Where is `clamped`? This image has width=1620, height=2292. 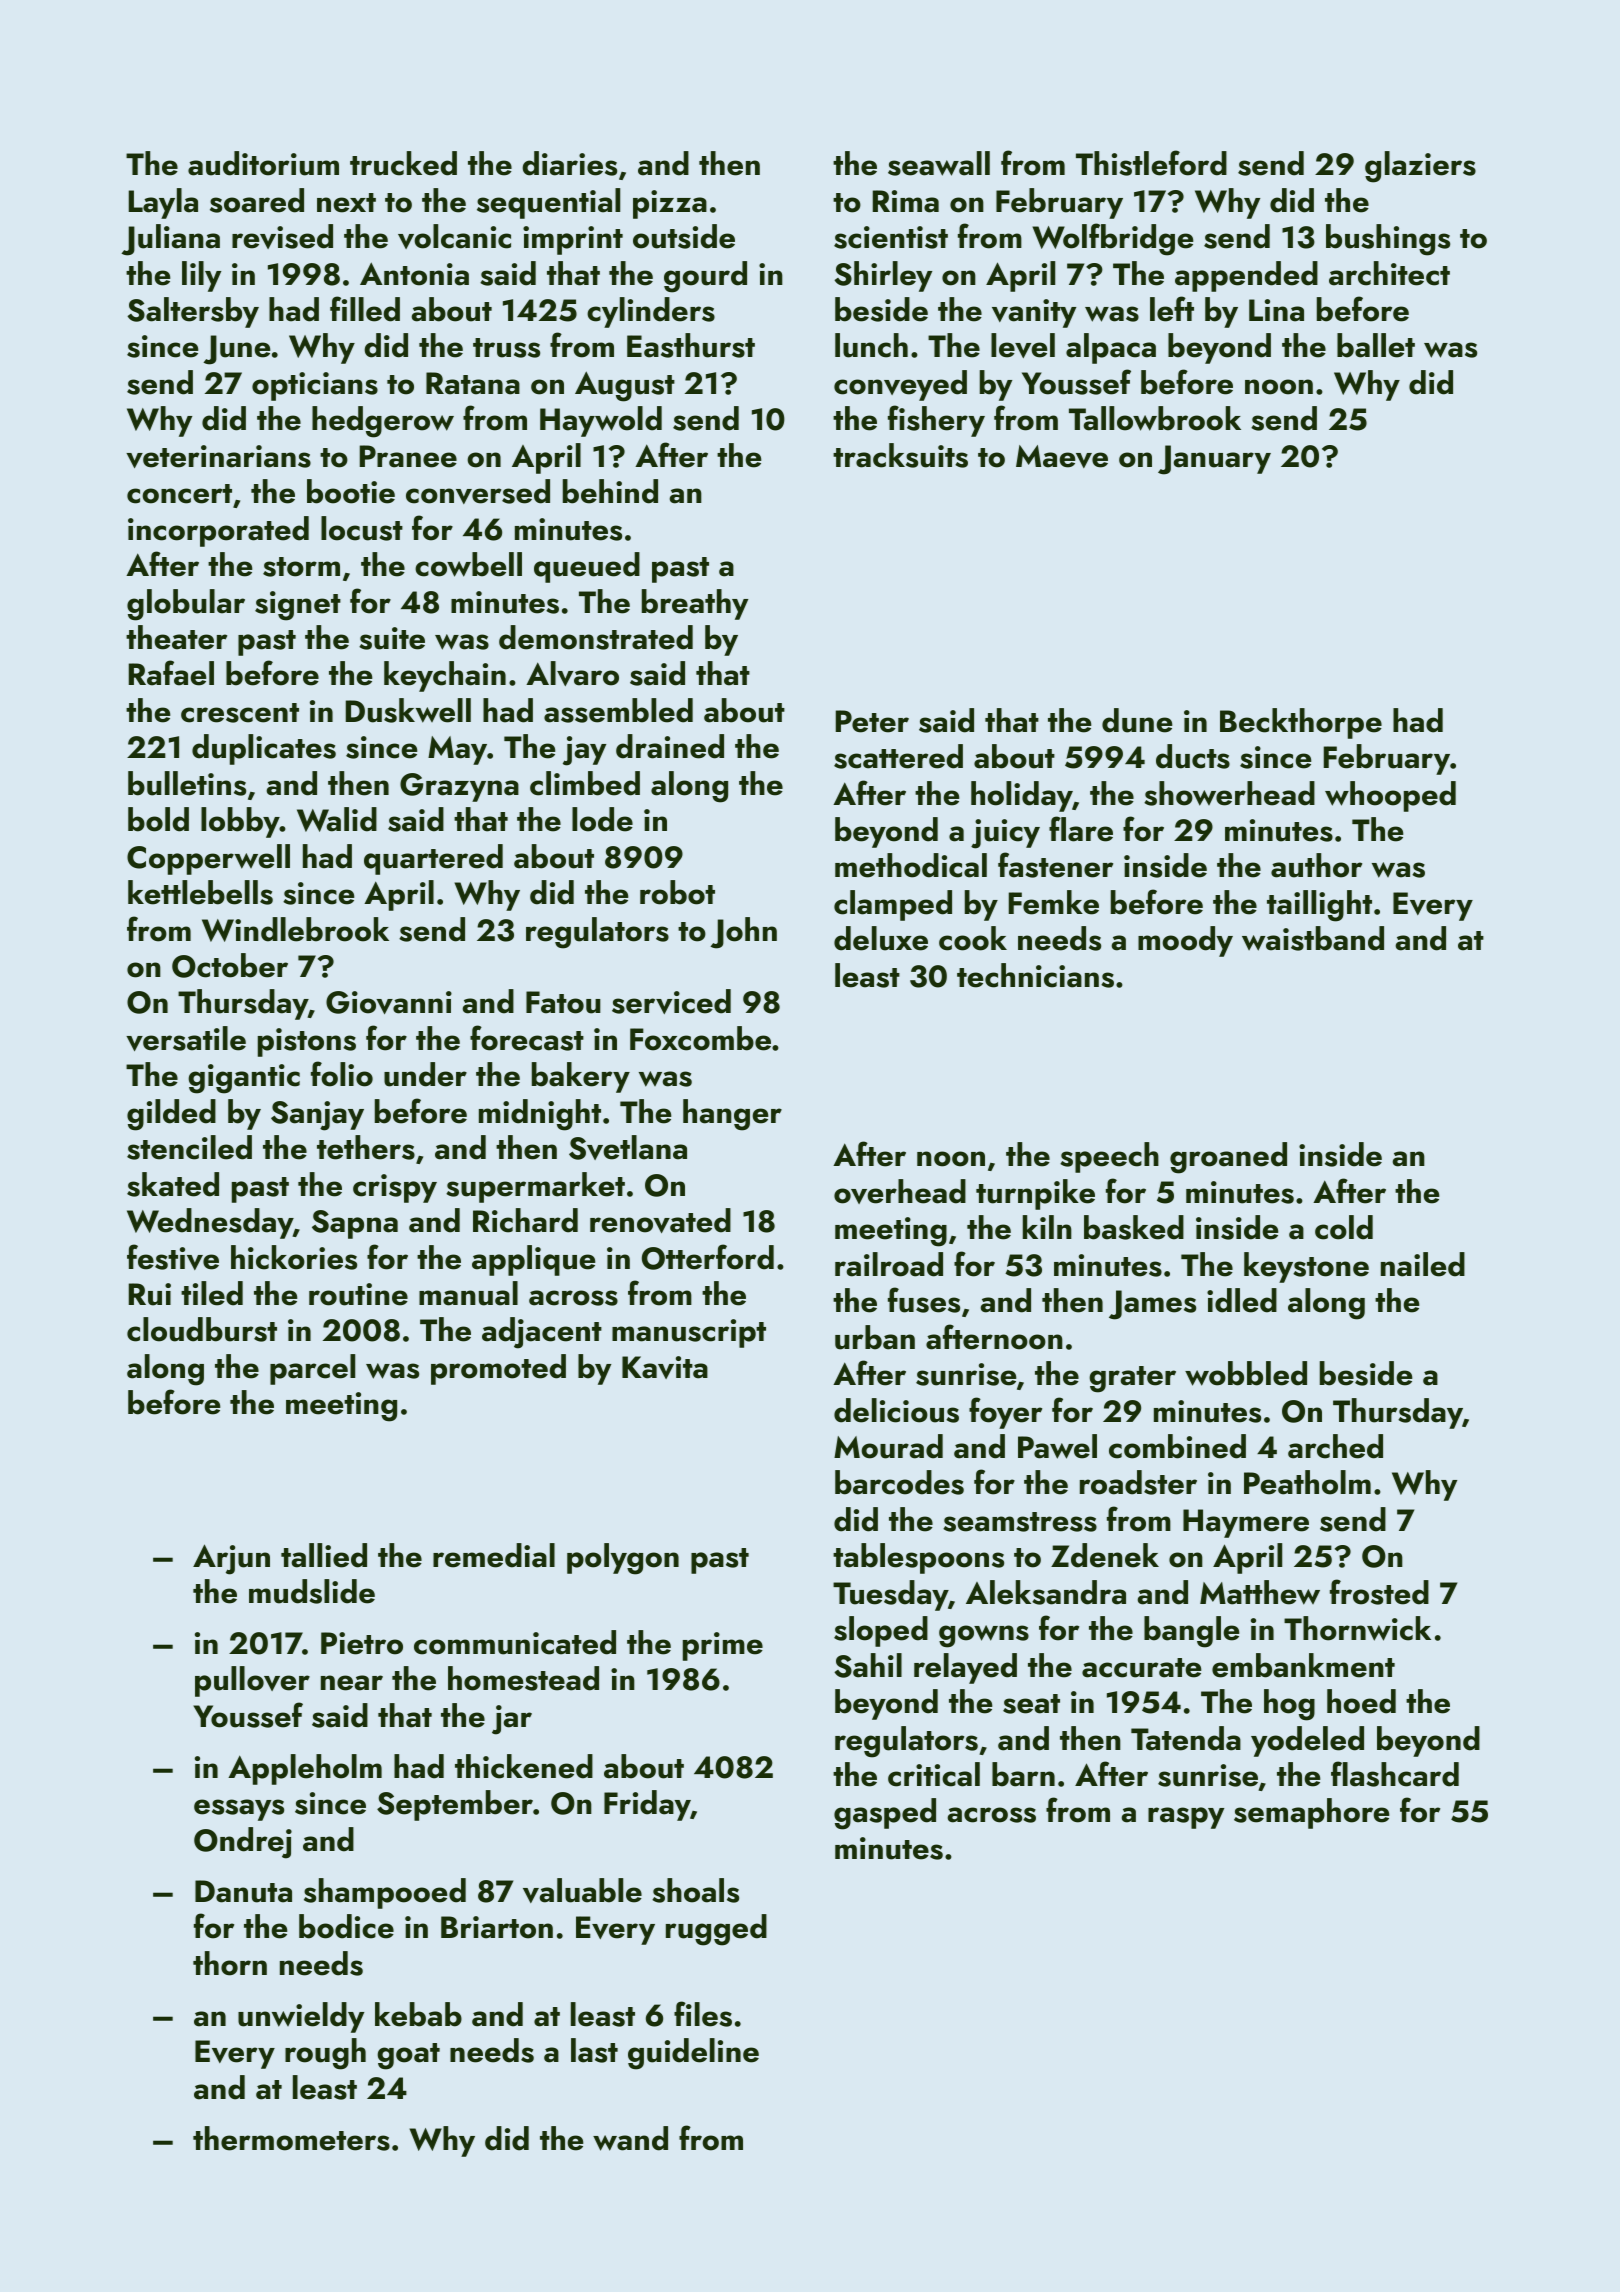
clamped is located at coordinates (893, 905).
